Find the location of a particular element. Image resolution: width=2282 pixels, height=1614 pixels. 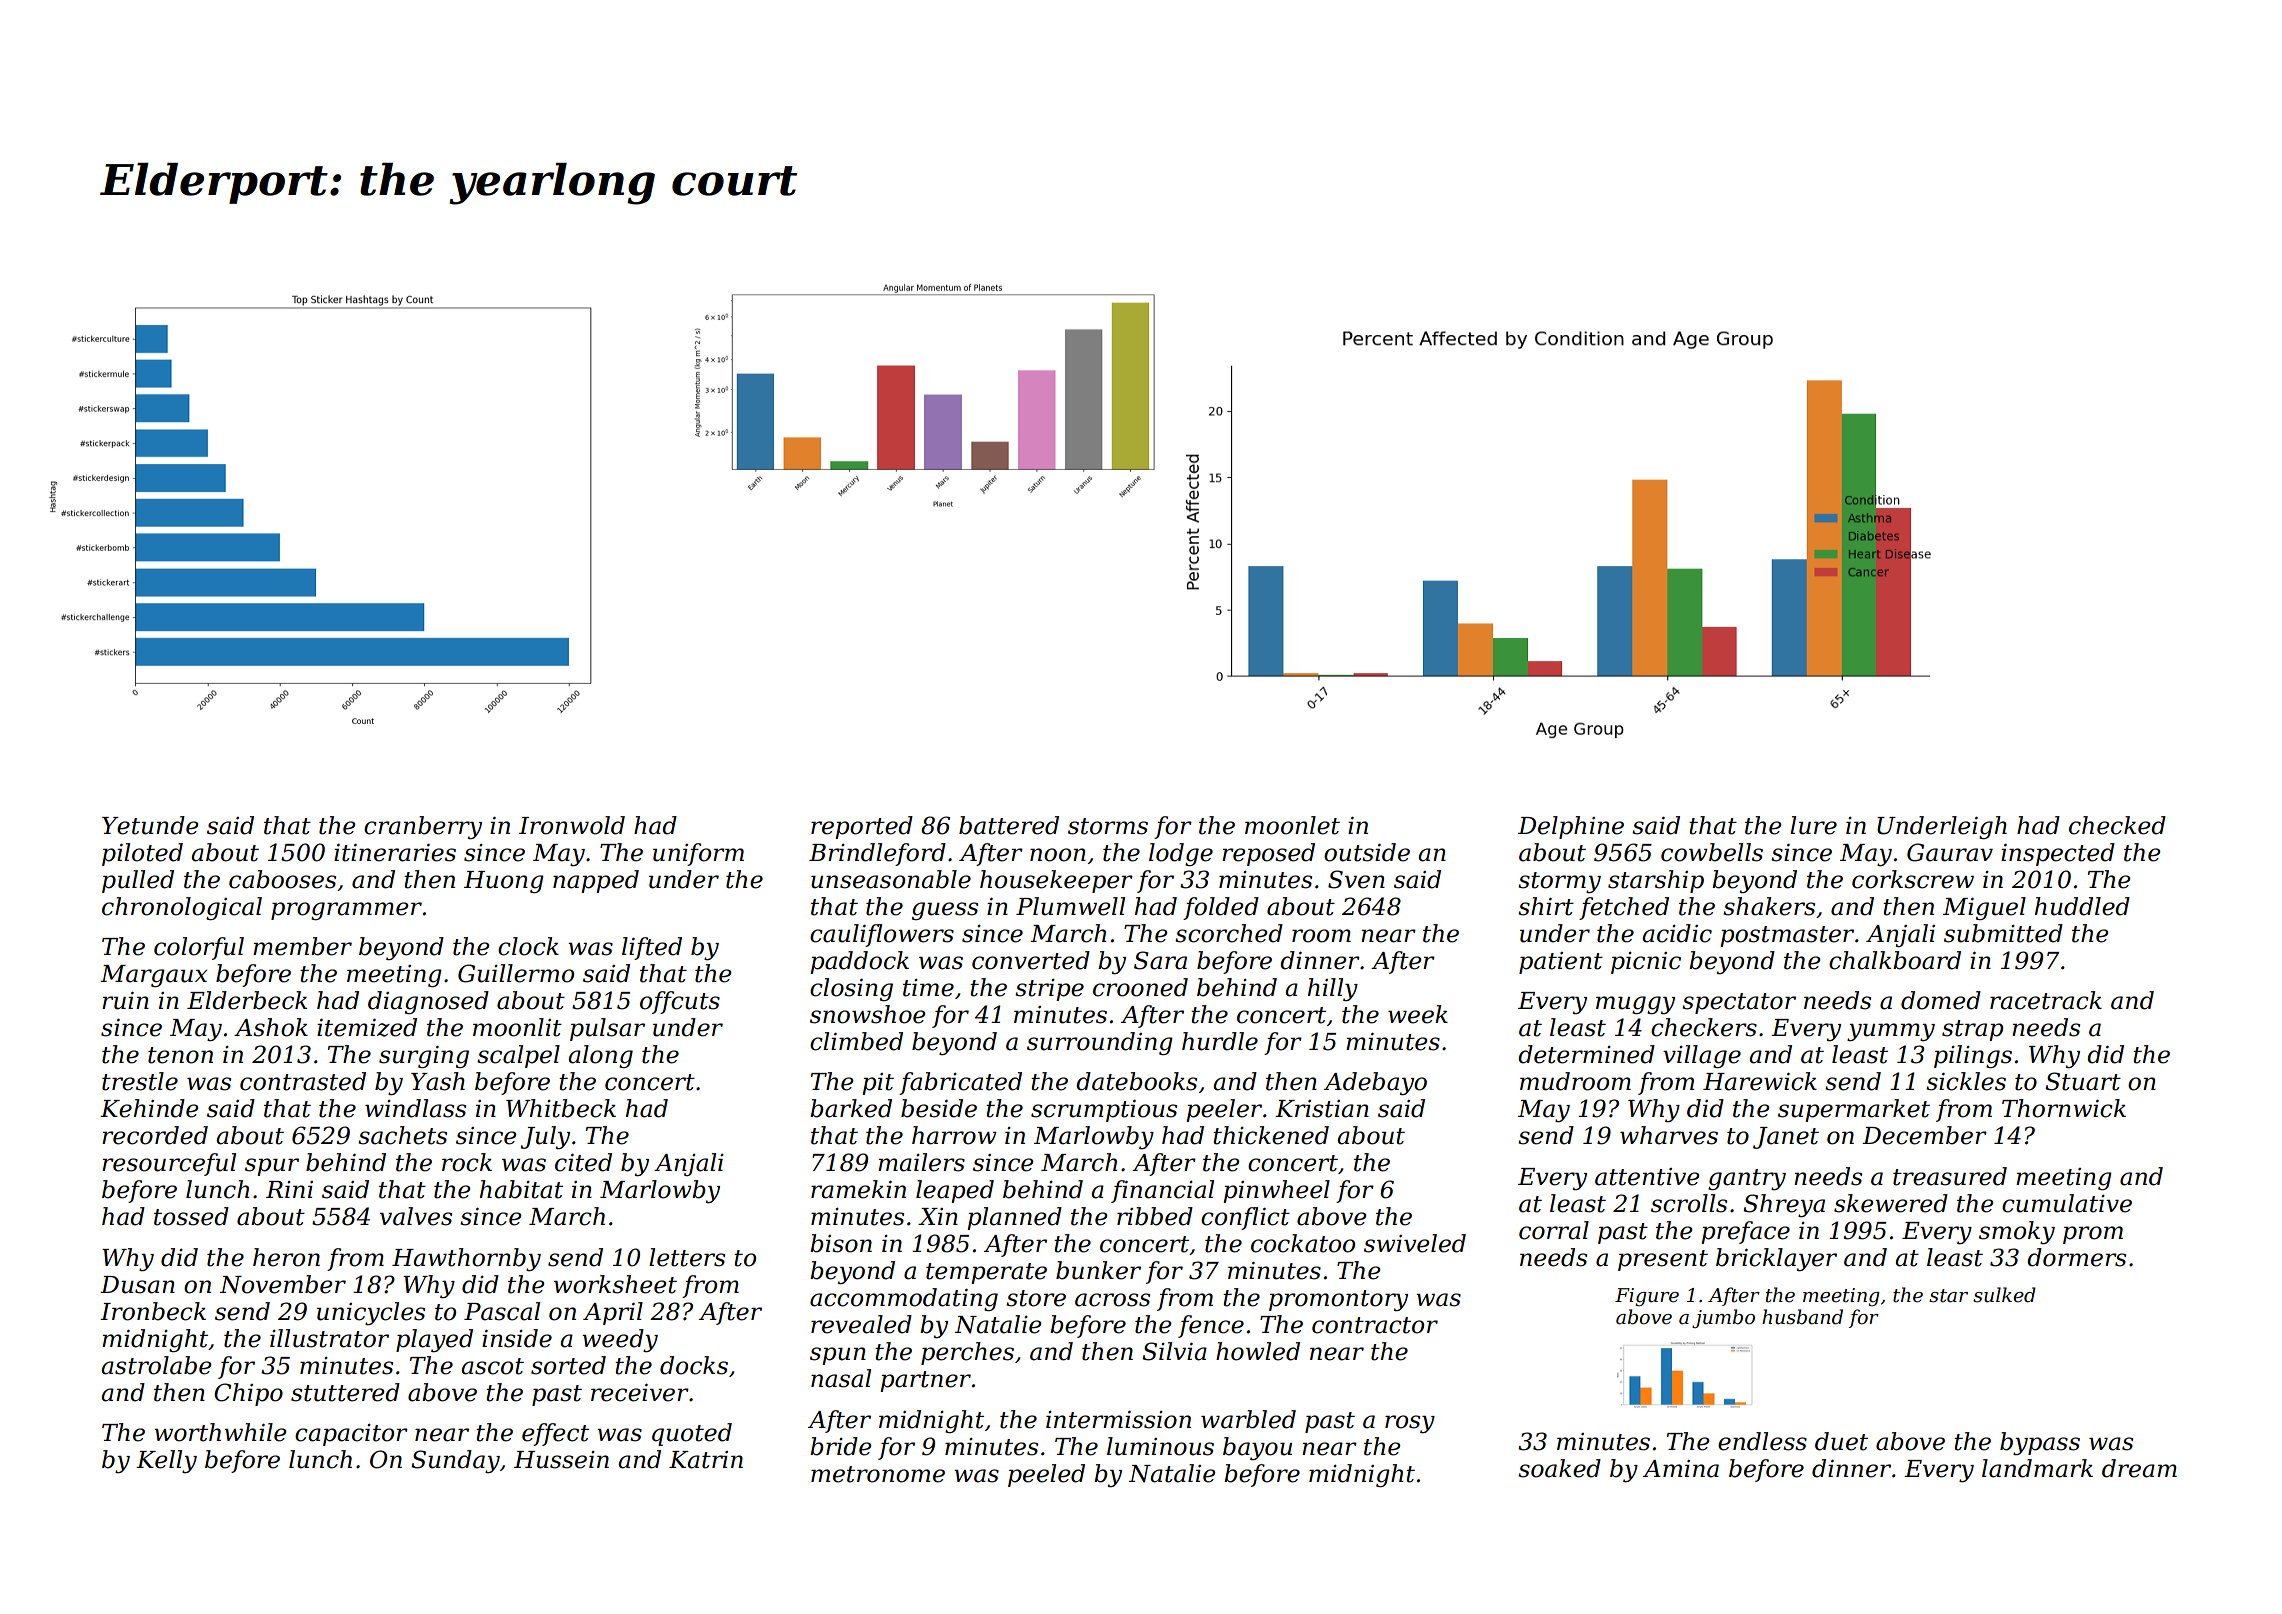

dream is located at coordinates (2139, 1468).
